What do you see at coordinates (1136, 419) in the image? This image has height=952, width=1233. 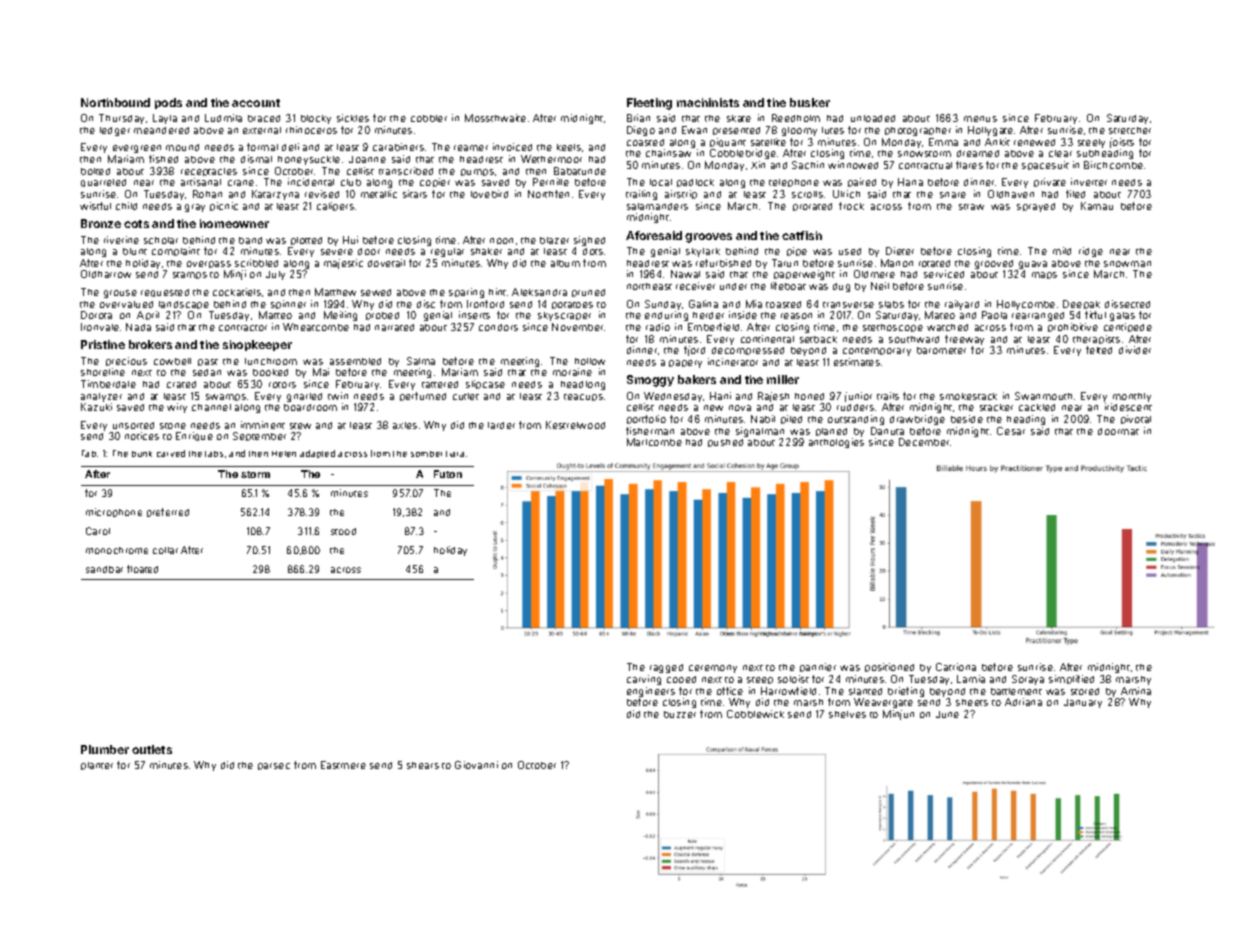 I see `pivotal` at bounding box center [1136, 419].
